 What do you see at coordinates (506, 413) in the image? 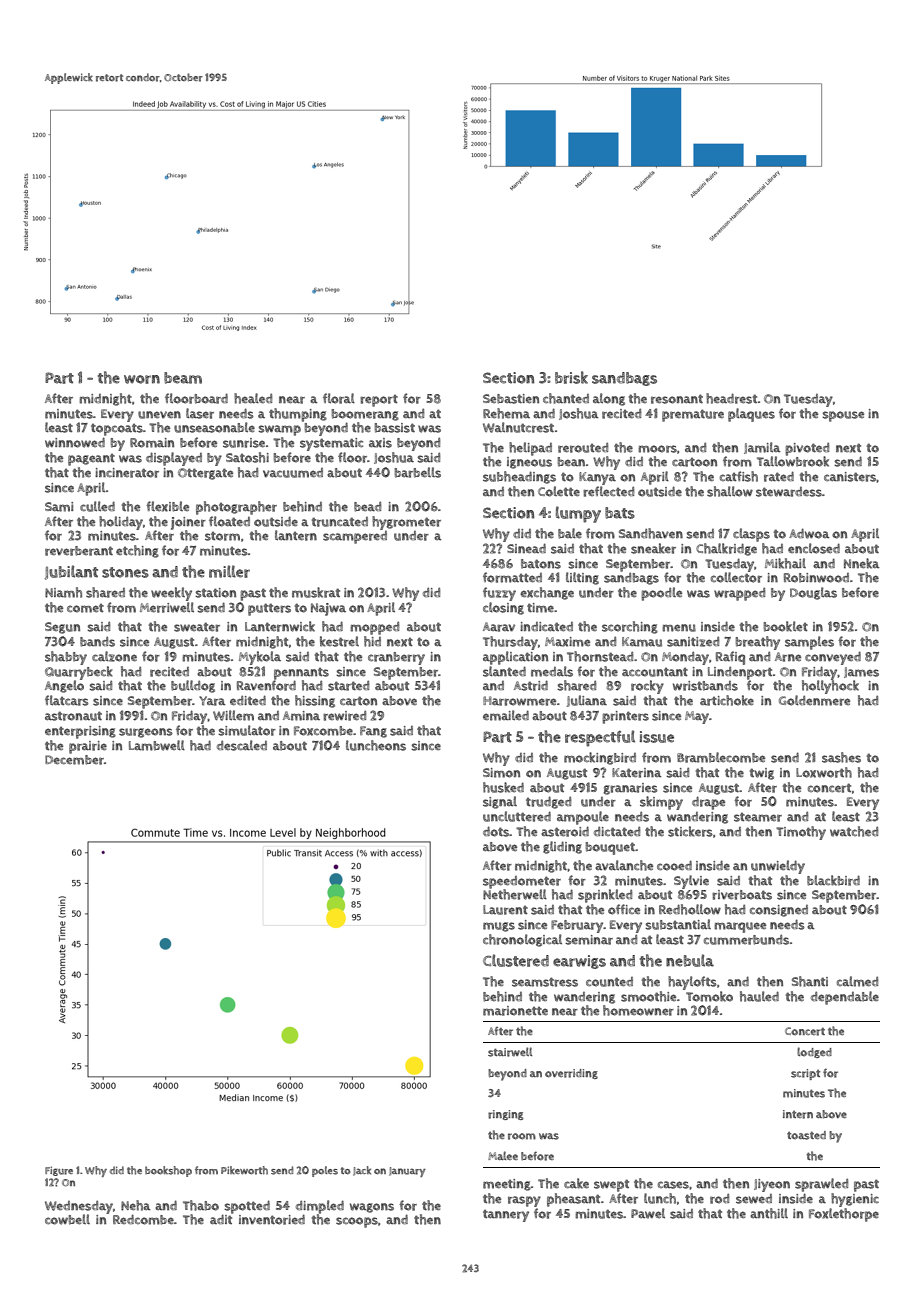
I see `Rehema` at bounding box center [506, 413].
